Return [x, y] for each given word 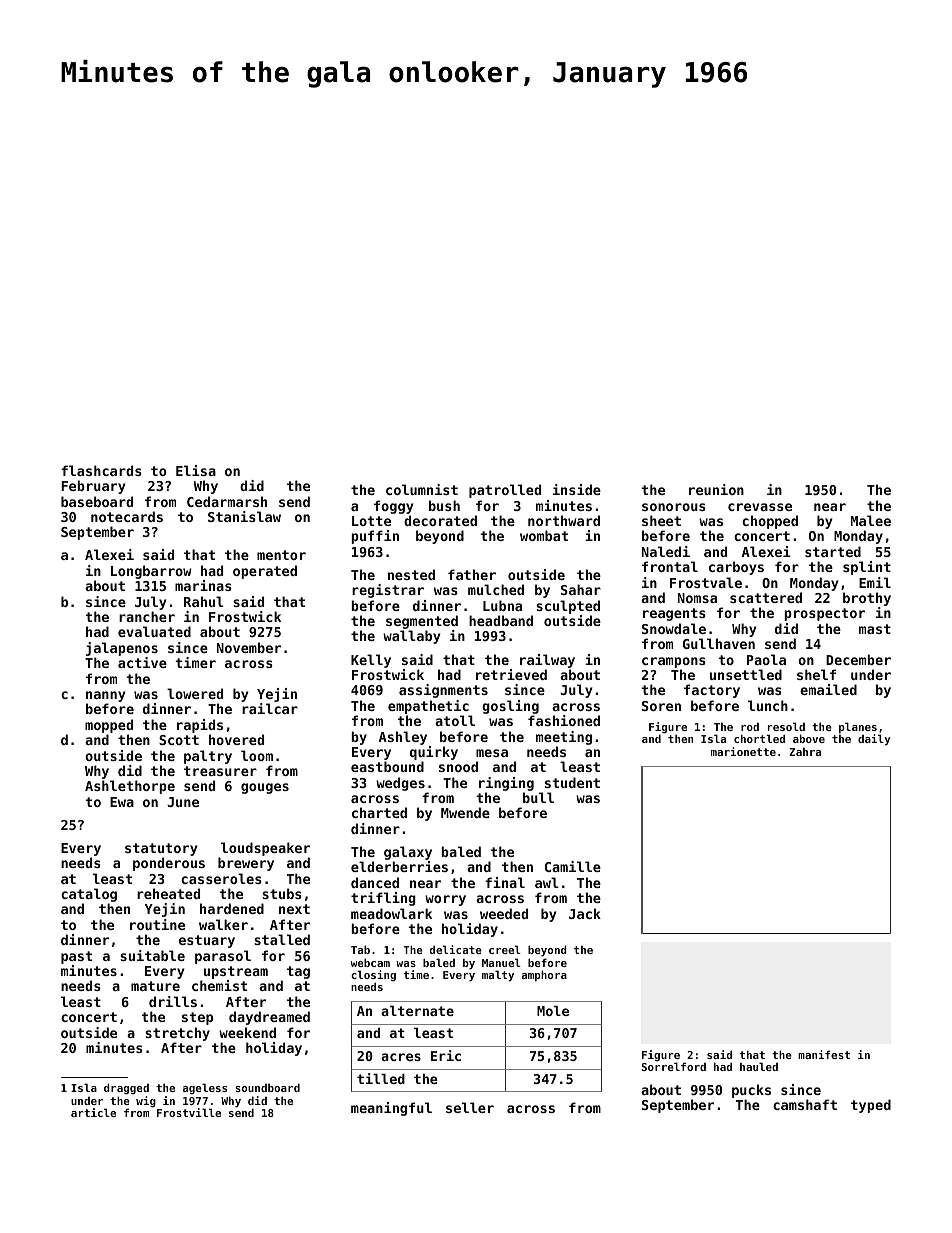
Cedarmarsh [227, 501]
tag [298, 972]
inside [577, 489]
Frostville [189, 1112]
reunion [716, 489]
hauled [759, 1066]
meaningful [391, 1109]
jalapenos [122, 649]
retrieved [511, 674]
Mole [553, 1011]
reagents [674, 614]
